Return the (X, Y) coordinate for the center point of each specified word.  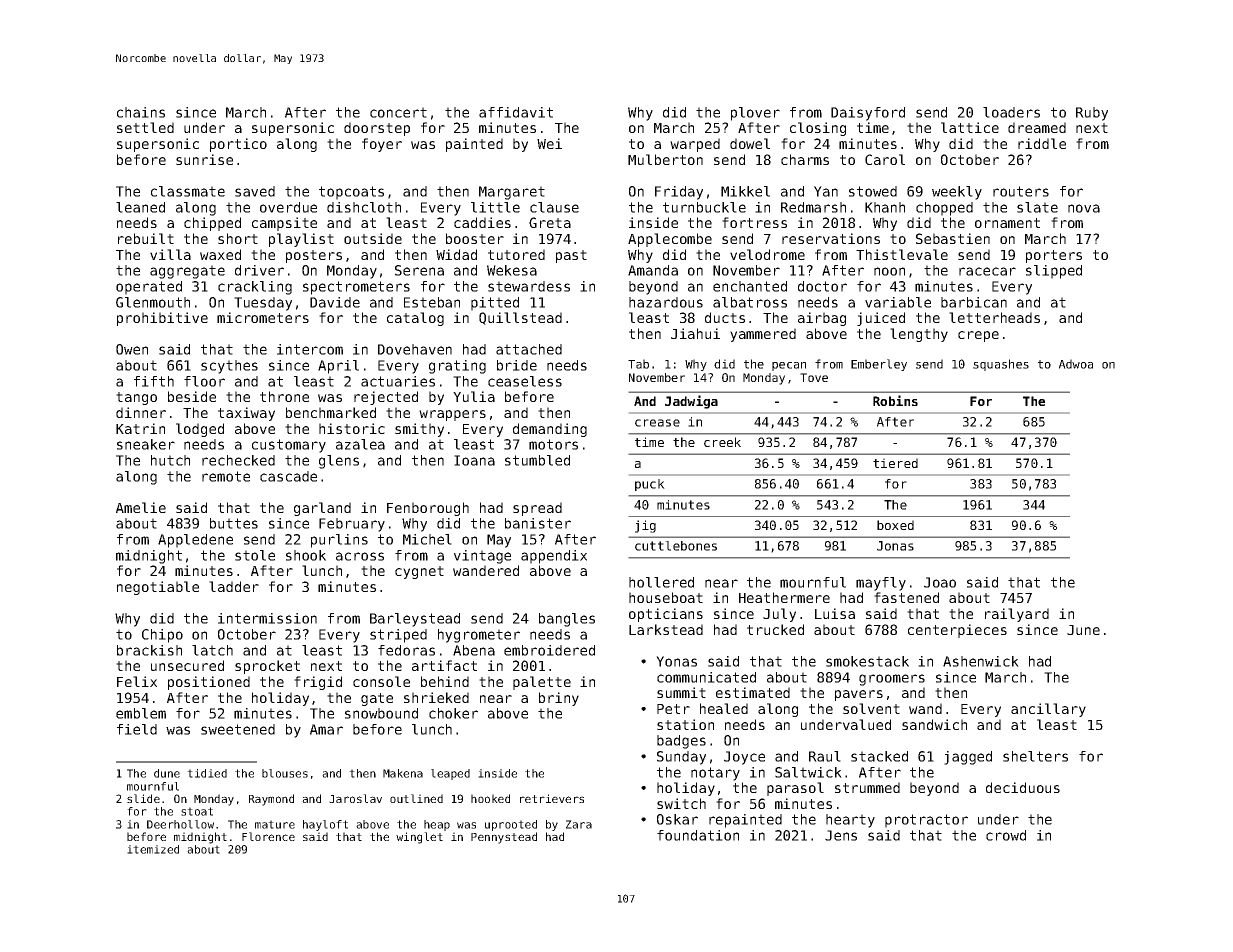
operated (149, 288)
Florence (268, 836)
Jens (841, 835)
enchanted (750, 286)
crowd (1006, 835)
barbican (974, 302)
